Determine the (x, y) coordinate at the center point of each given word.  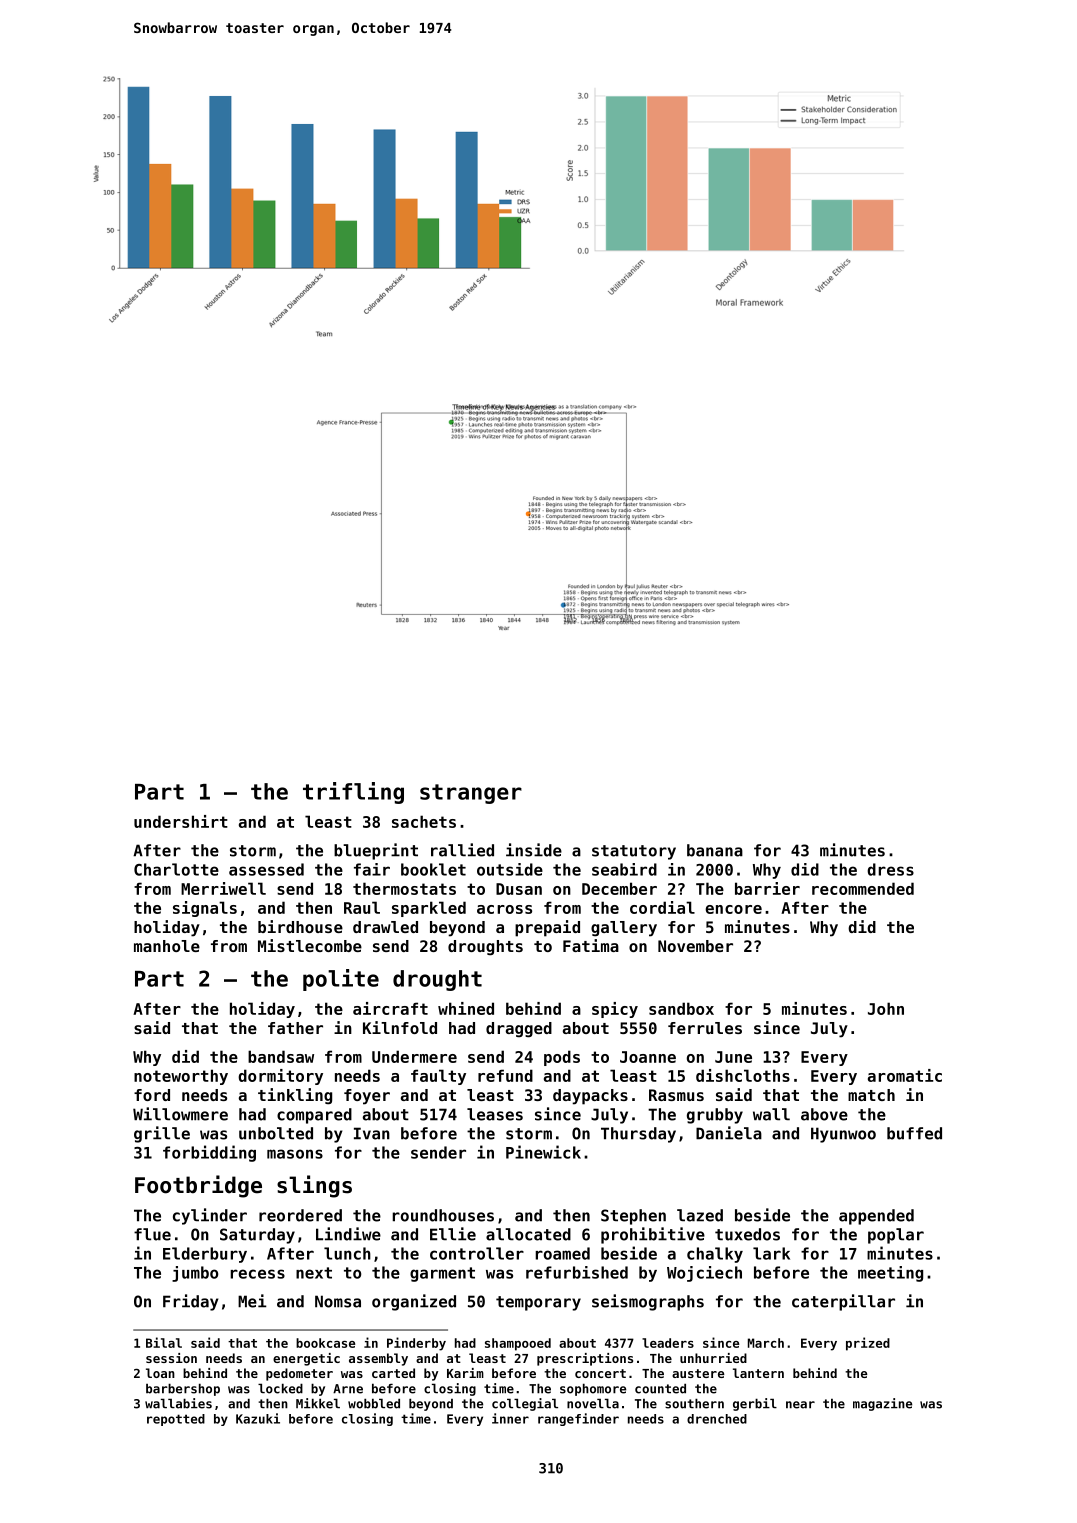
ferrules (705, 1028)
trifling (353, 793)
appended (876, 1217)
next (314, 1273)
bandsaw (281, 1056)
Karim (465, 1373)
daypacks (590, 1097)
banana (715, 850)
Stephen (633, 1217)
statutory (634, 852)
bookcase (325, 1343)
